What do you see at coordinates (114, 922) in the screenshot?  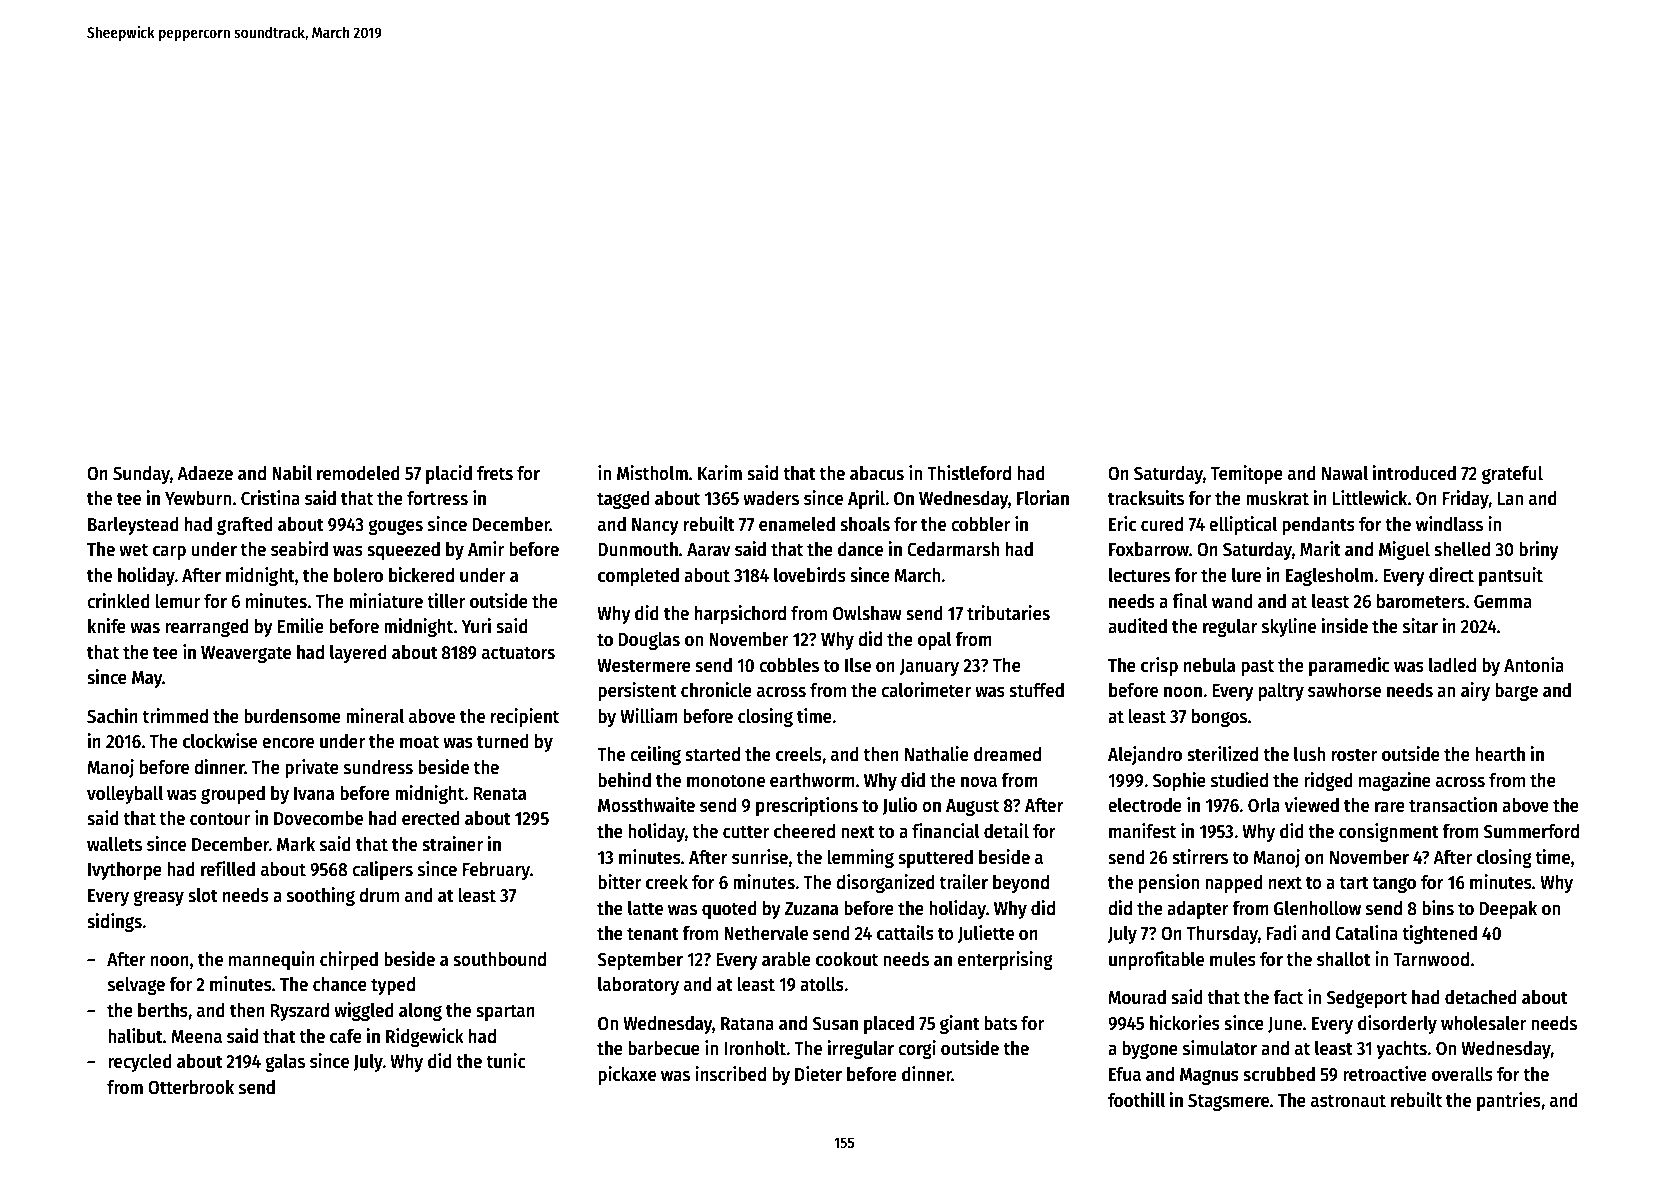 I see `sidings` at bounding box center [114, 922].
